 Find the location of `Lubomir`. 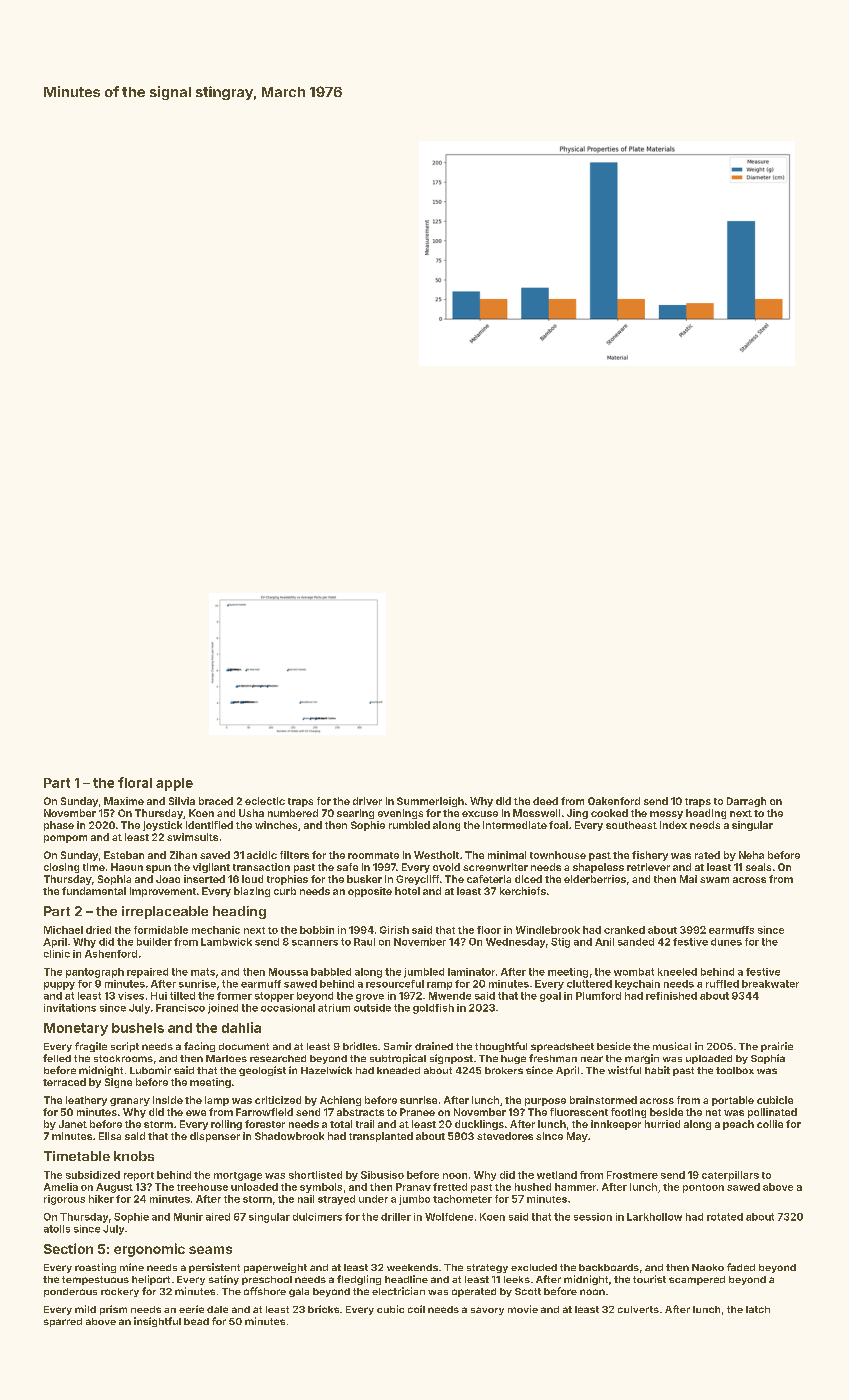

Lubomir is located at coordinates (150, 1070).
